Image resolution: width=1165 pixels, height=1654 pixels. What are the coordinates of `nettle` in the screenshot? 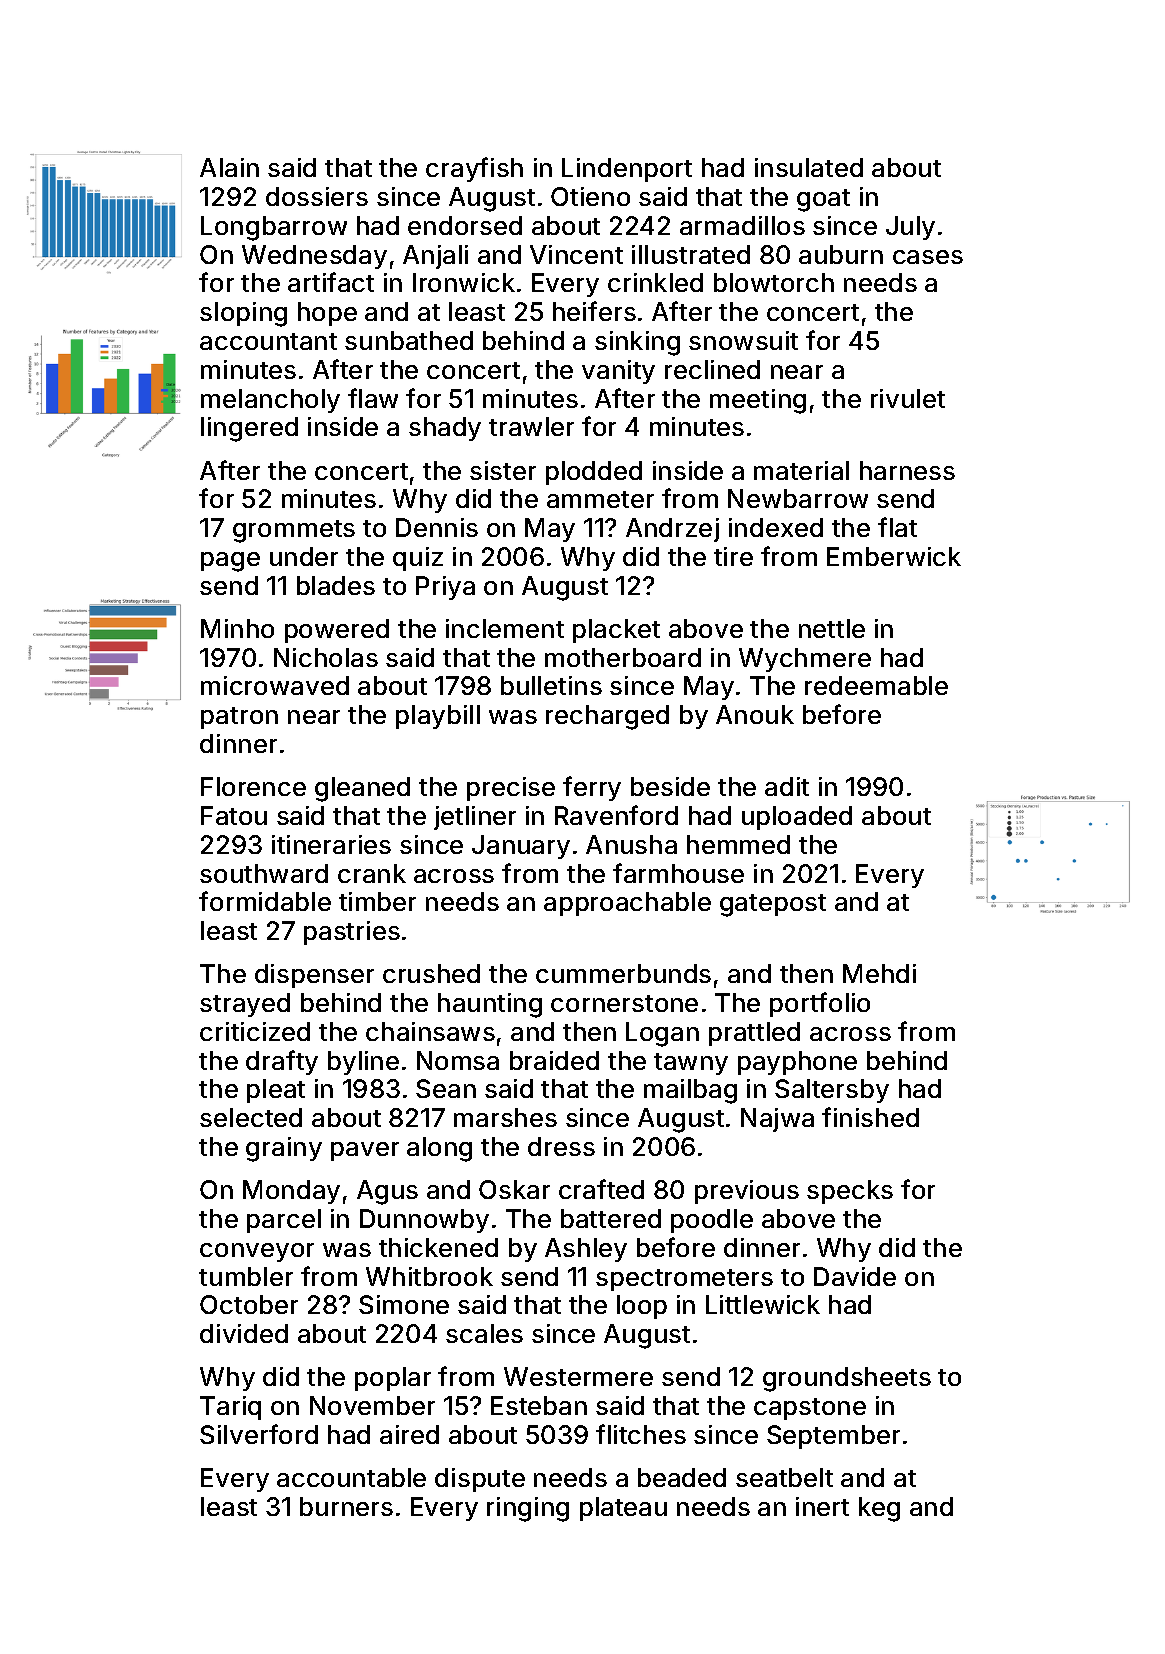 It's located at (832, 628).
